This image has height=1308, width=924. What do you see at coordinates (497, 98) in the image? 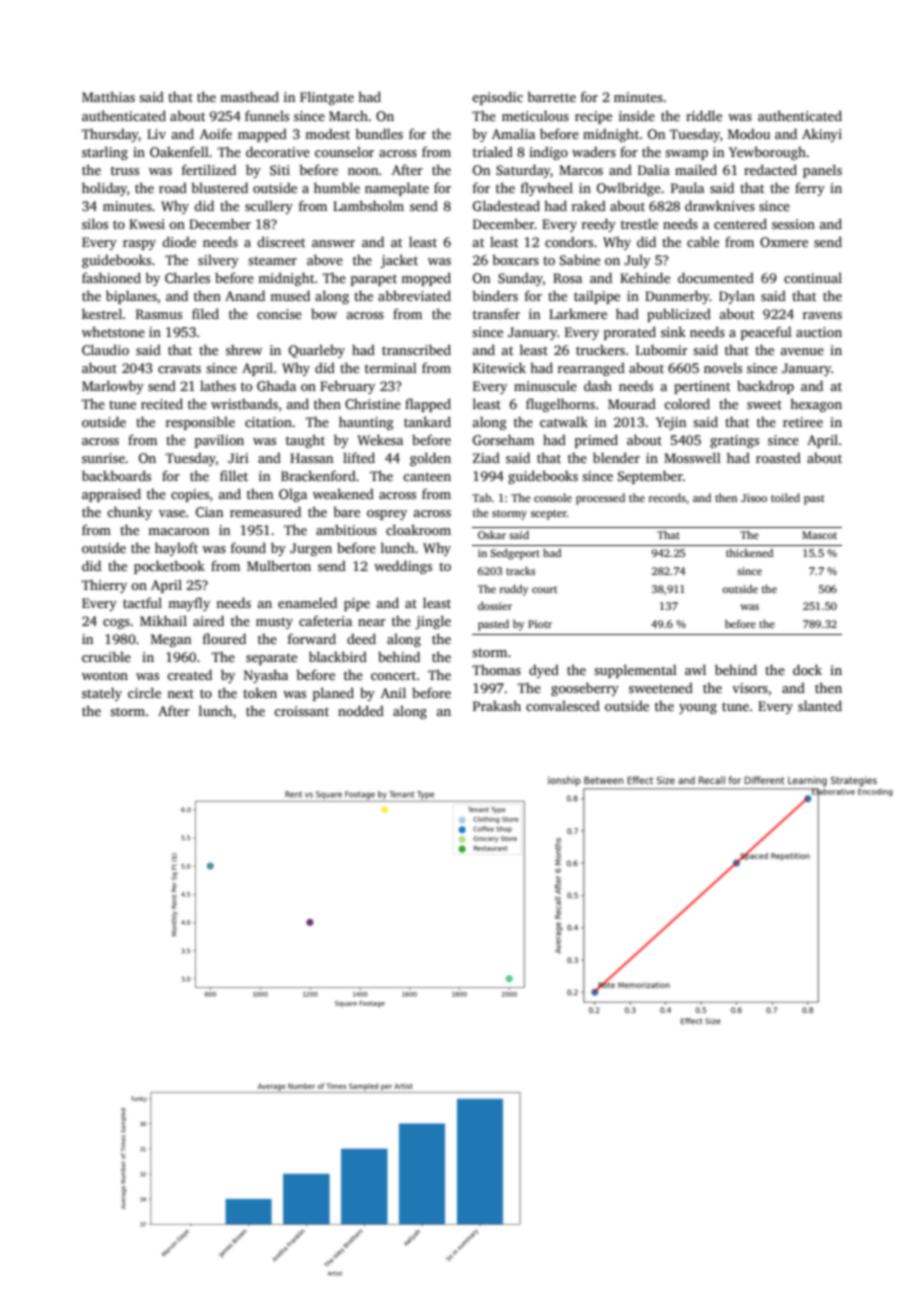
I see `episodic` at bounding box center [497, 98].
